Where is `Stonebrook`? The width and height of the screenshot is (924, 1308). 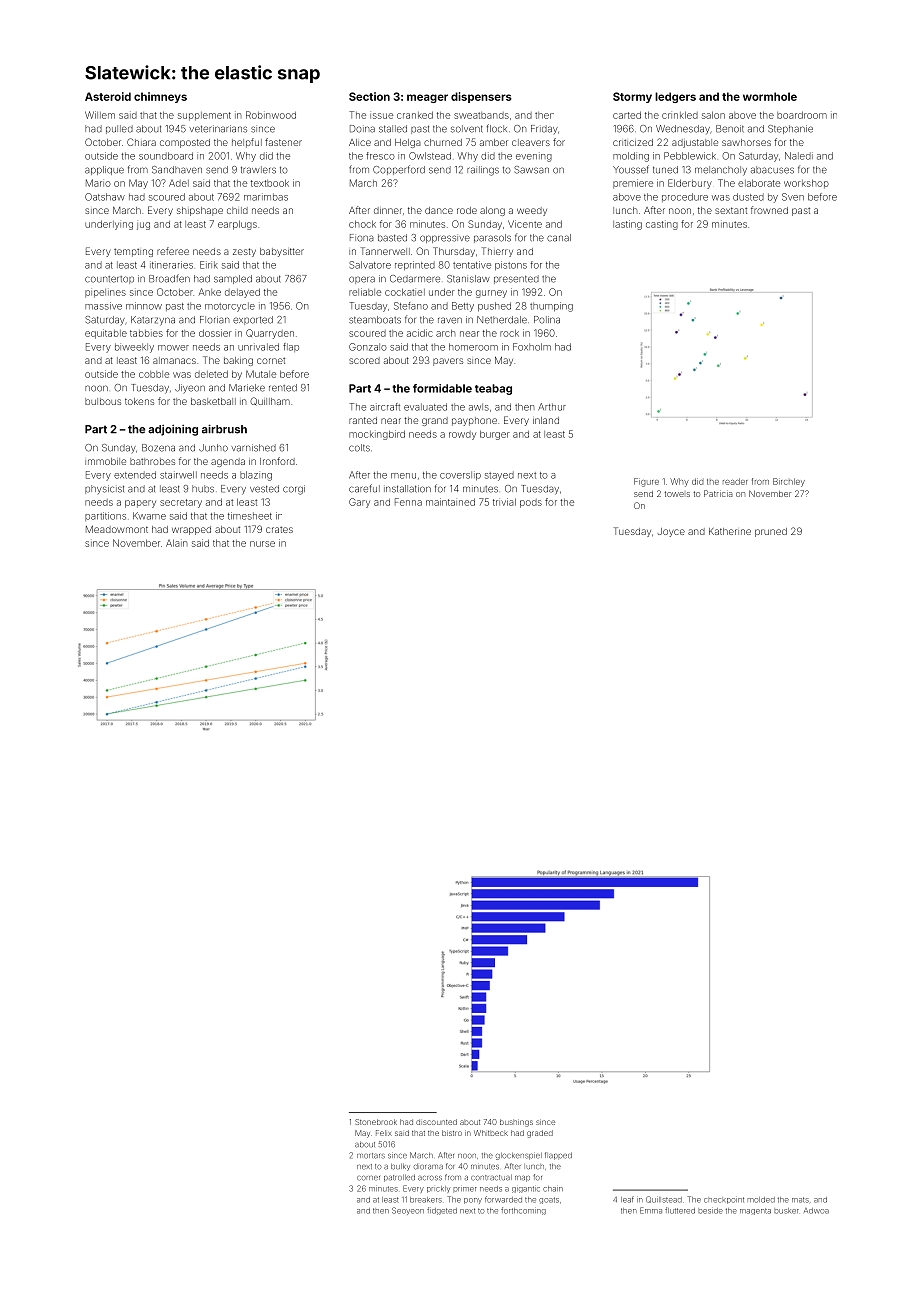
Stonebrook is located at coordinates (376, 1122).
